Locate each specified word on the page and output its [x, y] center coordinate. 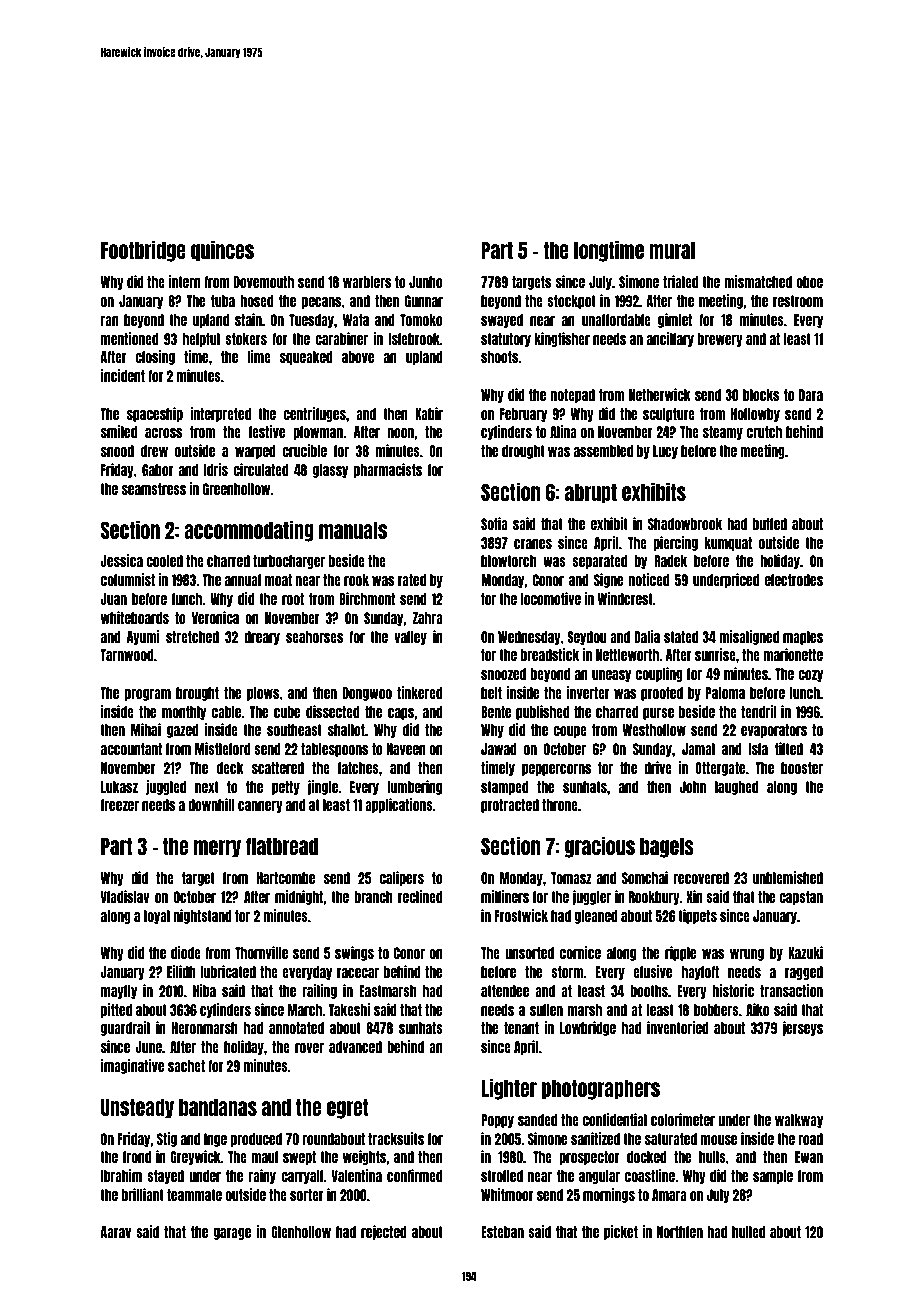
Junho [426, 282]
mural [672, 250]
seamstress [154, 489]
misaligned [749, 637]
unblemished [788, 877]
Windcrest [625, 598]
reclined [420, 896]
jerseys [802, 1028]
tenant [521, 1028]
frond [137, 1157]
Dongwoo [367, 694]
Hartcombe [286, 878]
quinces [222, 251]
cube [287, 712]
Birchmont [367, 598]
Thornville [261, 952]
